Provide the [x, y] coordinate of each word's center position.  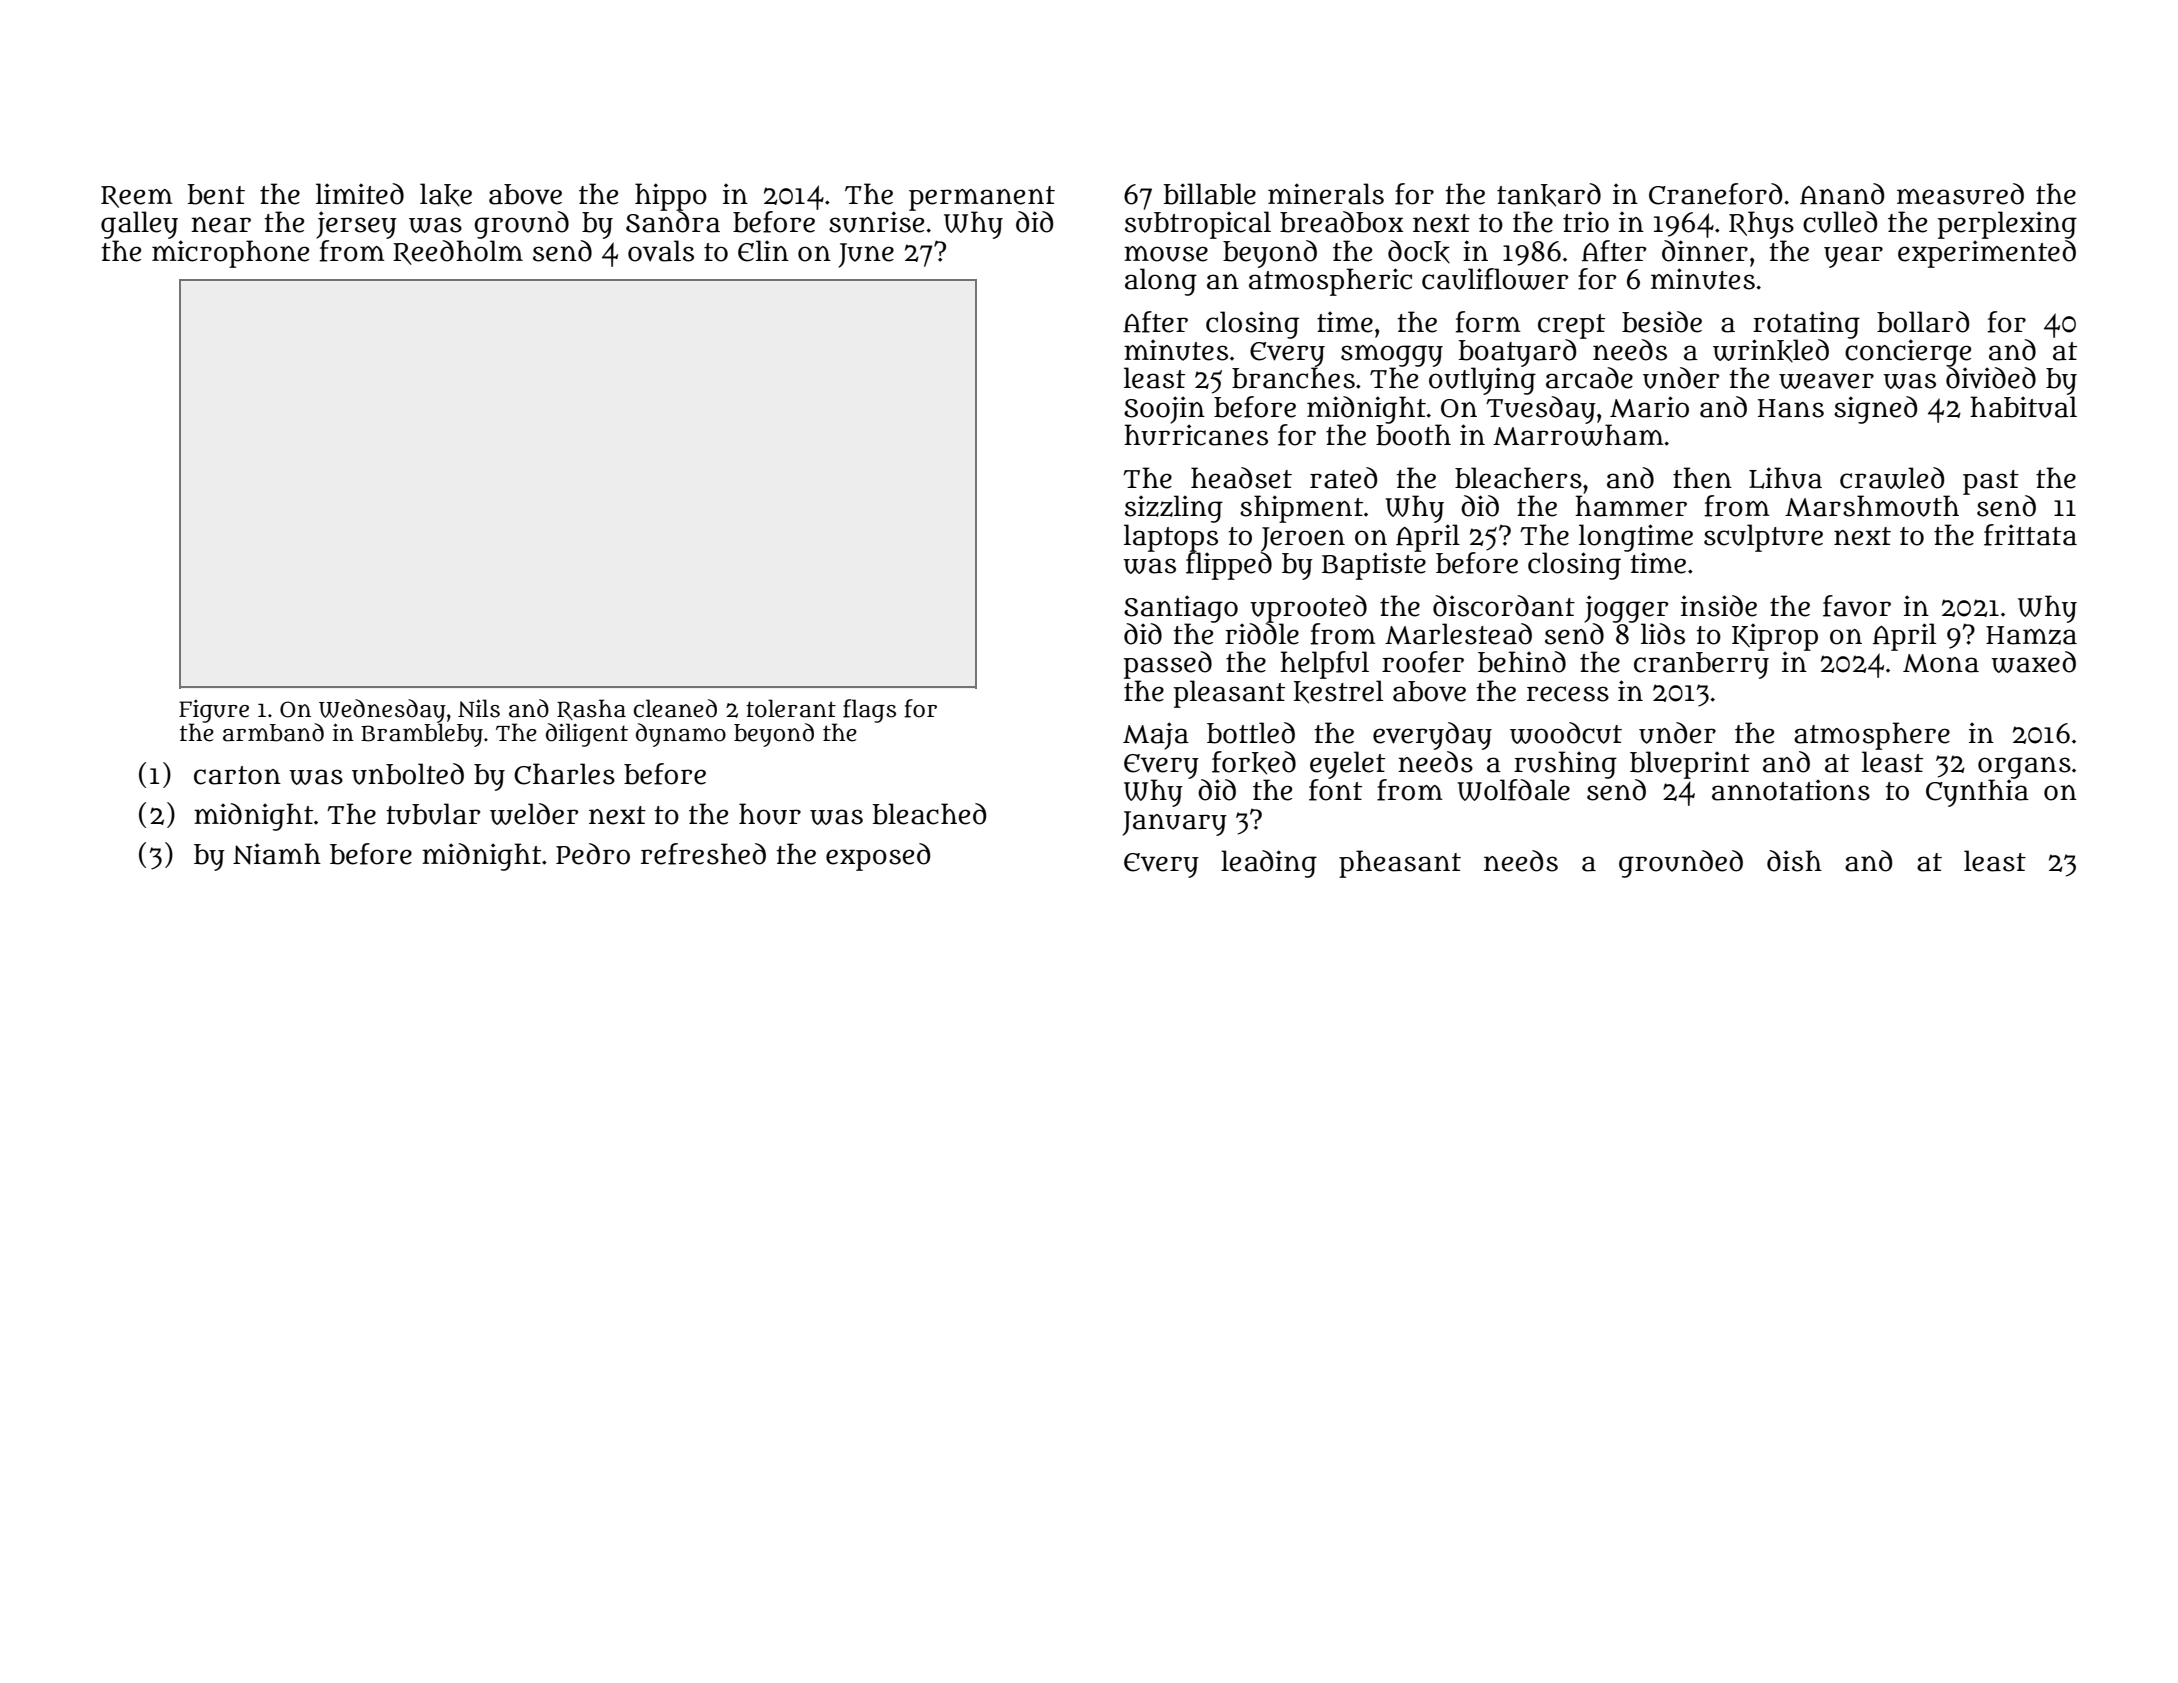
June [866, 255]
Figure [214, 711]
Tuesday [1541, 410]
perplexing [2007, 225]
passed [1168, 665]
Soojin [1164, 410]
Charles [564, 774]
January [1175, 823]
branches [1293, 378]
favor [1857, 606]
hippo [671, 197]
